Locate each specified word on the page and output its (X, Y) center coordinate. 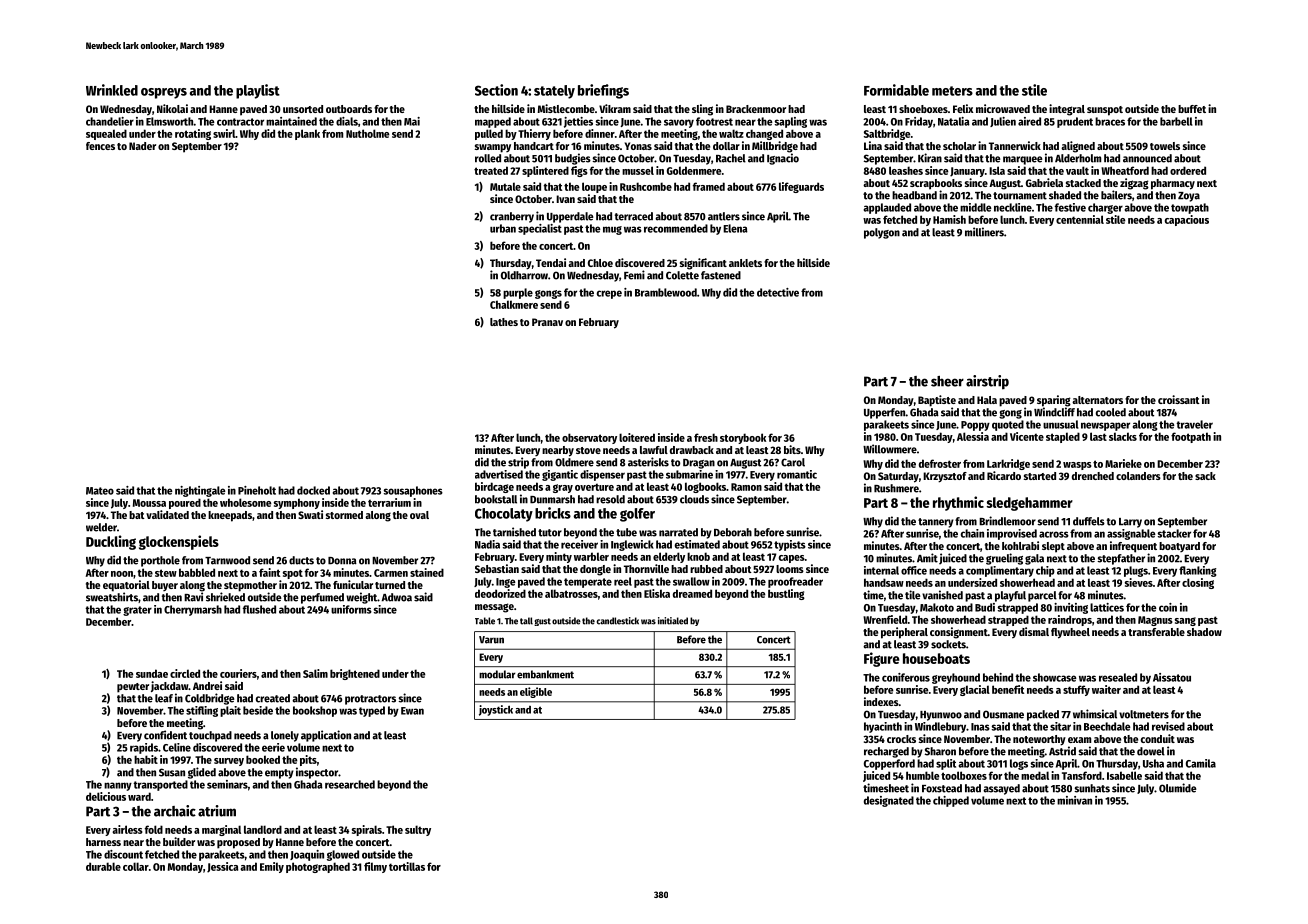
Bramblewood (666, 292)
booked (263, 759)
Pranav (547, 322)
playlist (258, 91)
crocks (901, 739)
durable (103, 866)
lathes (504, 322)
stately (554, 92)
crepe (609, 294)
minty (559, 557)
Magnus (1155, 621)
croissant (1179, 399)
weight (361, 598)
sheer (947, 381)
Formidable (896, 90)
